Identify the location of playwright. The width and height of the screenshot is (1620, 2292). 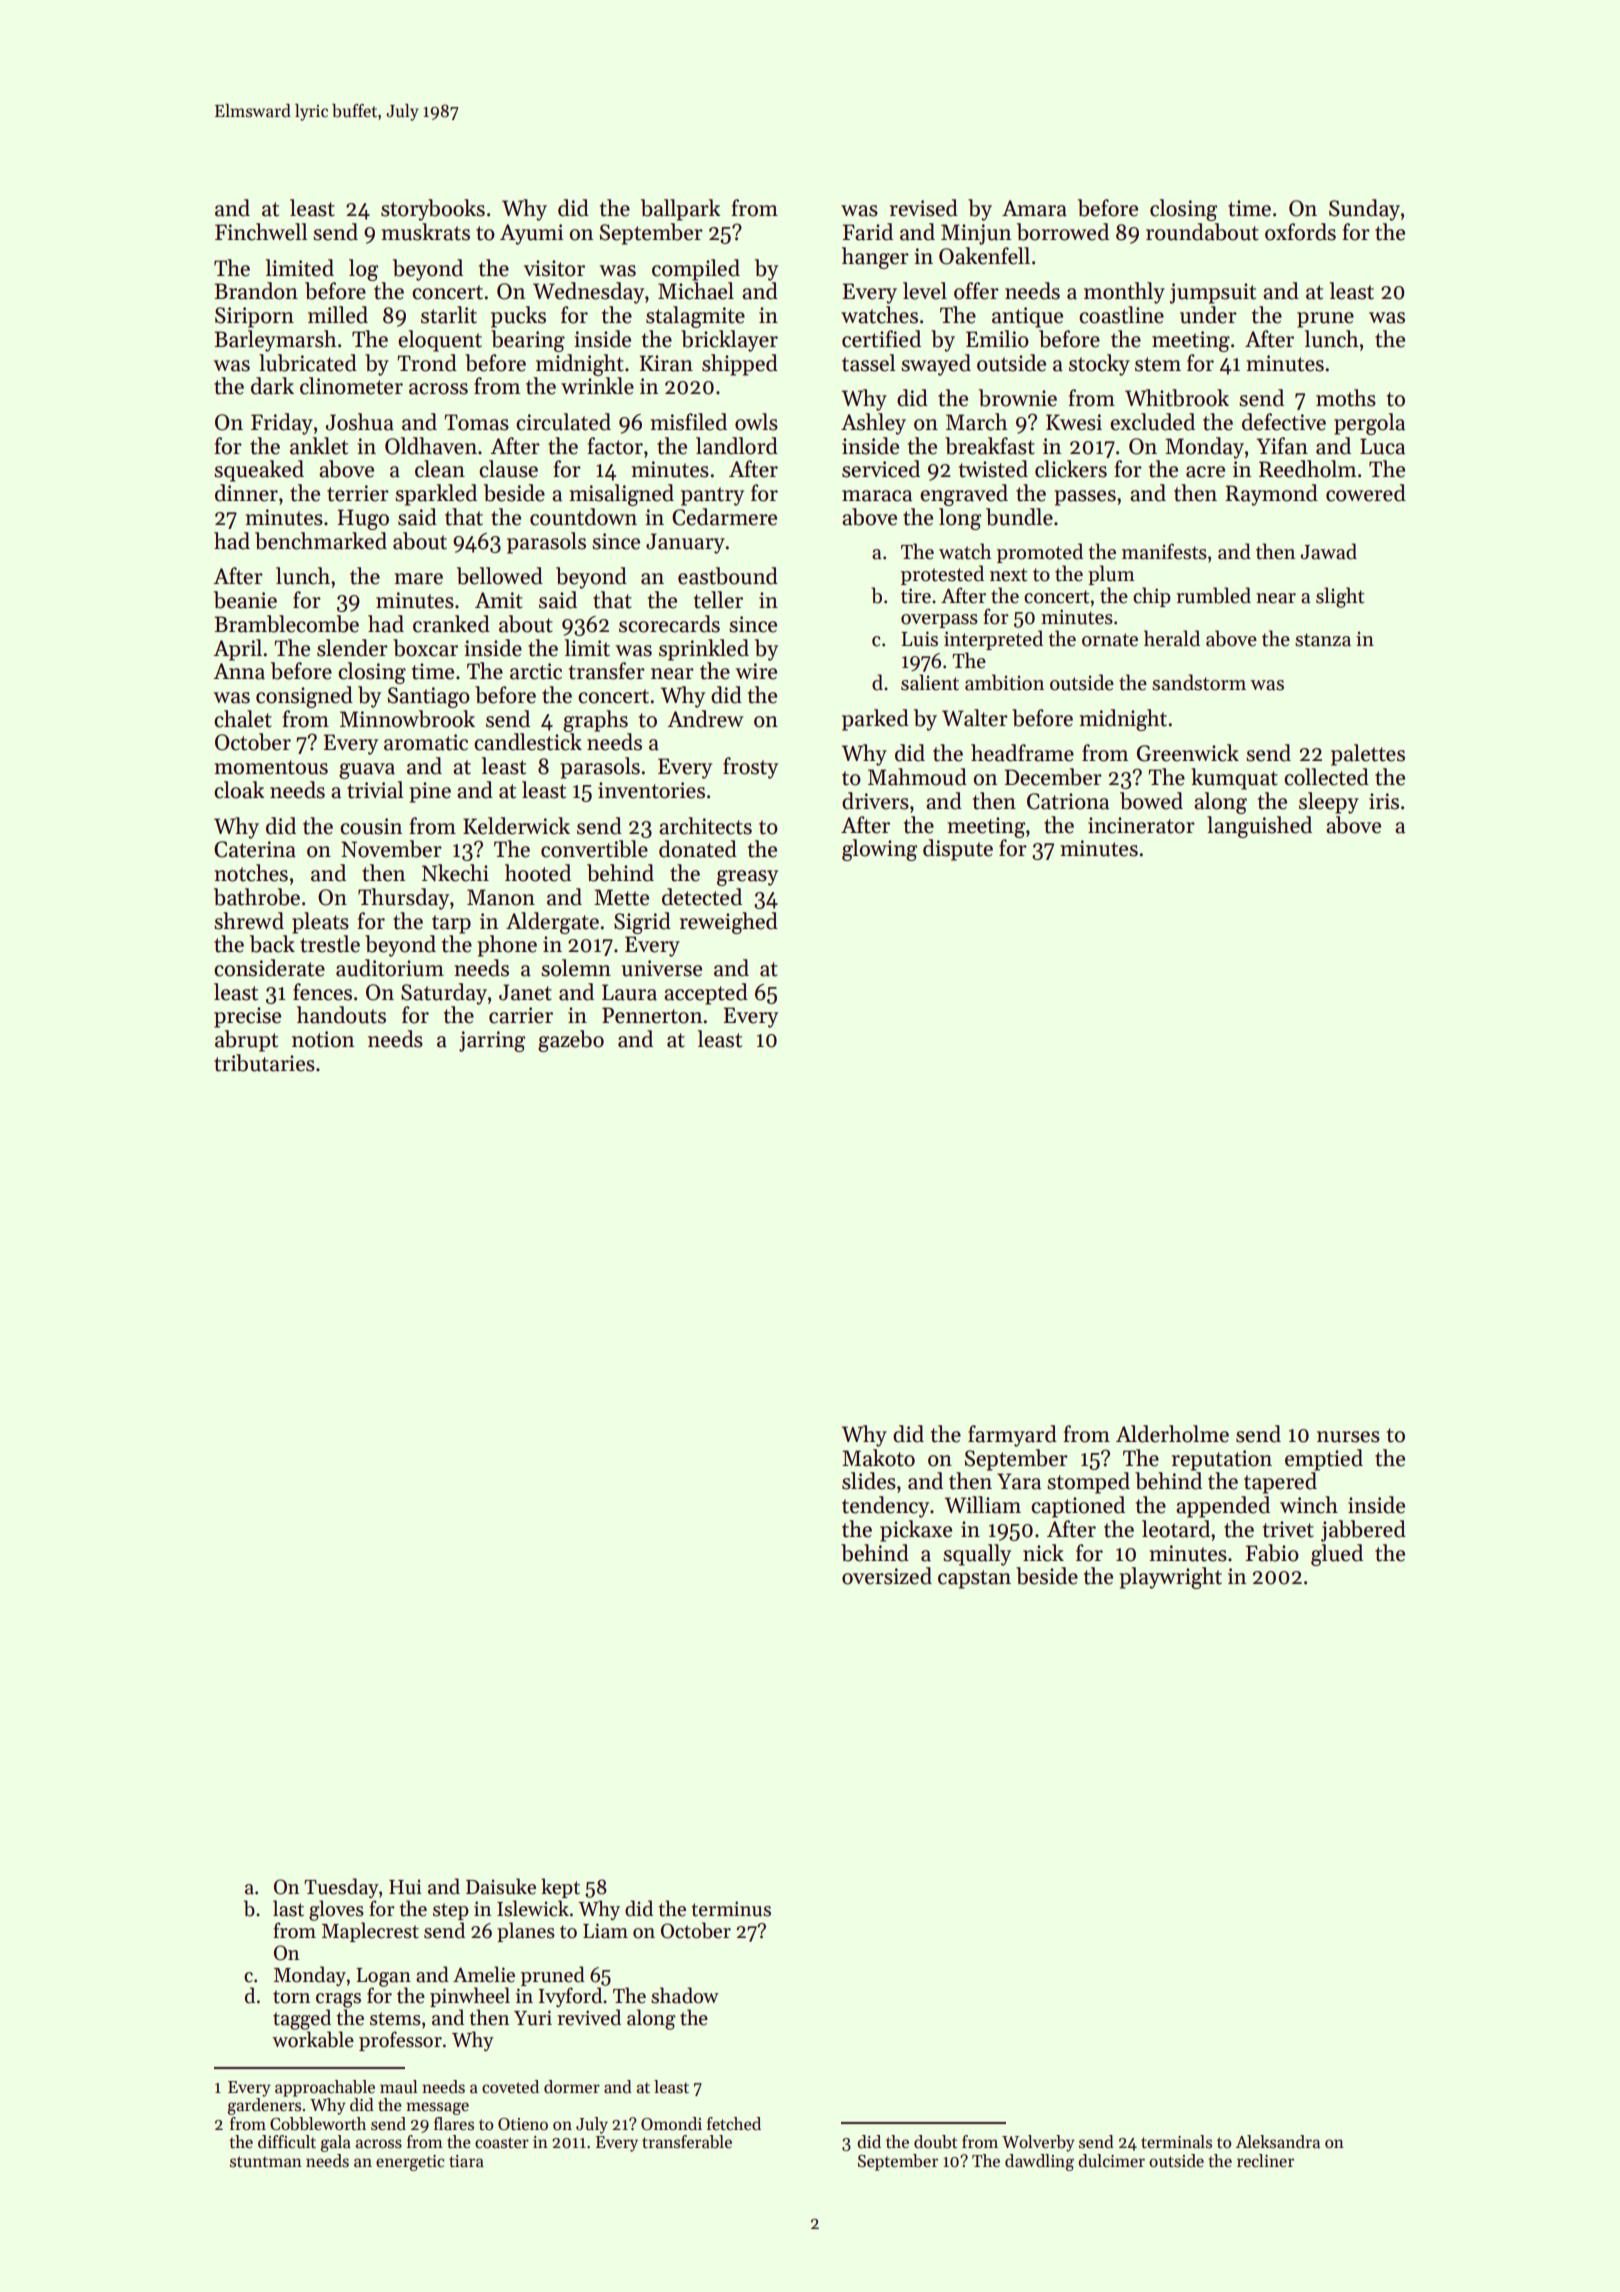
(1170, 1578).
